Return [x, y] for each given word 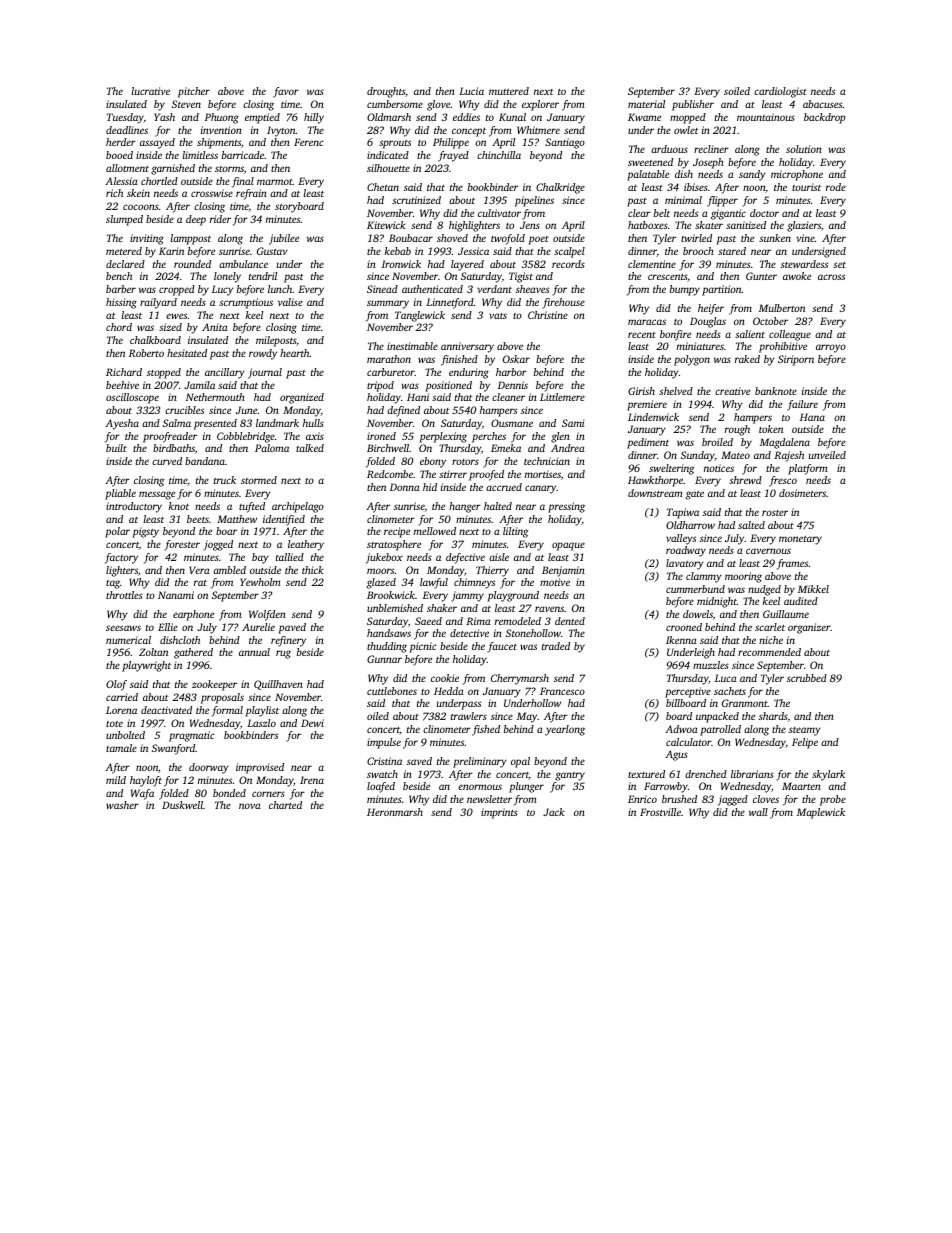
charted [285, 805]
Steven [186, 104]
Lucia [471, 91]
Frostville [660, 812]
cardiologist [780, 92]
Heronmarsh [395, 812]
